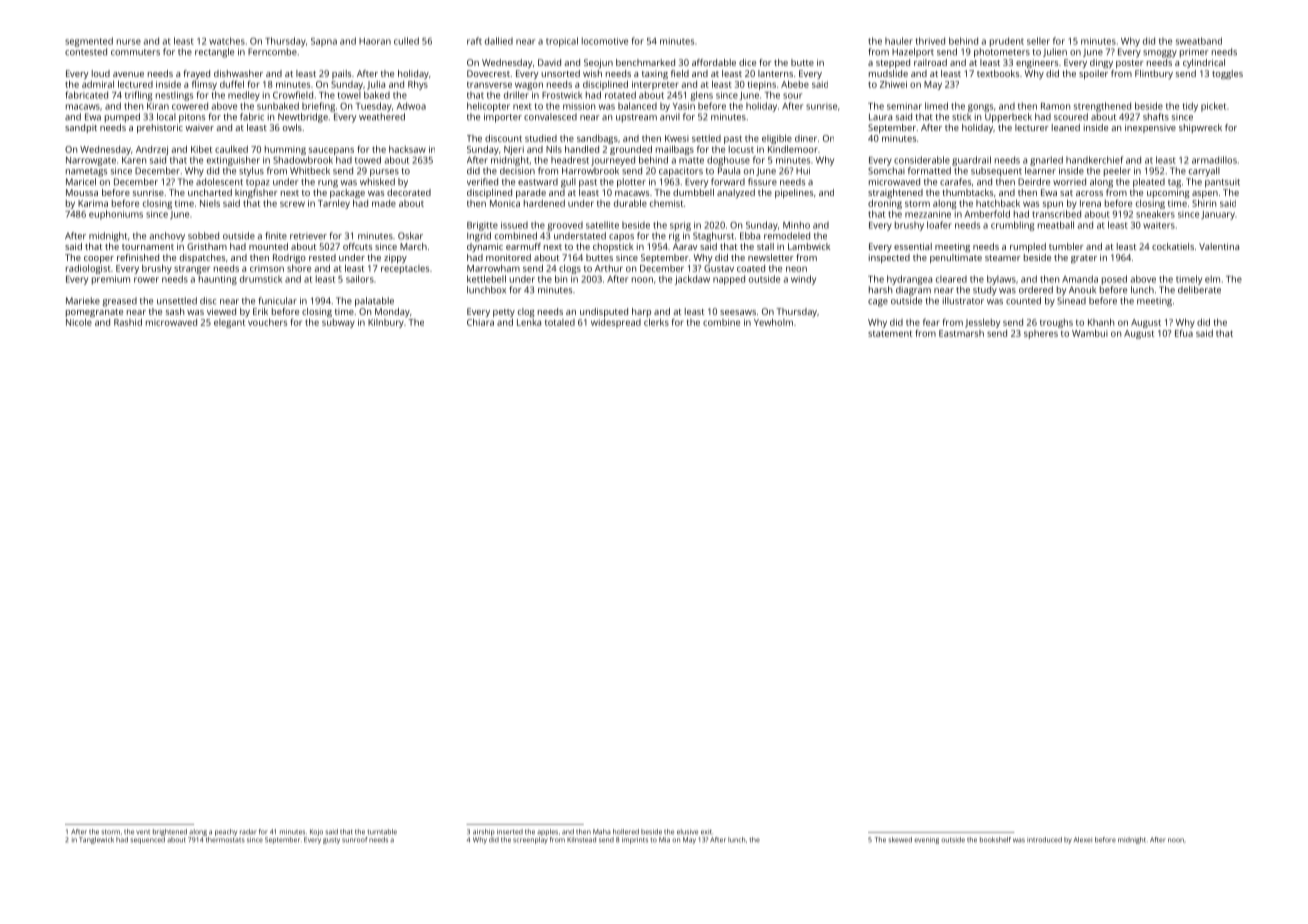 The height and width of the document is (924, 1308). Describe the element at coordinates (1083, 840) in the document. I see `Alexei` at that location.
